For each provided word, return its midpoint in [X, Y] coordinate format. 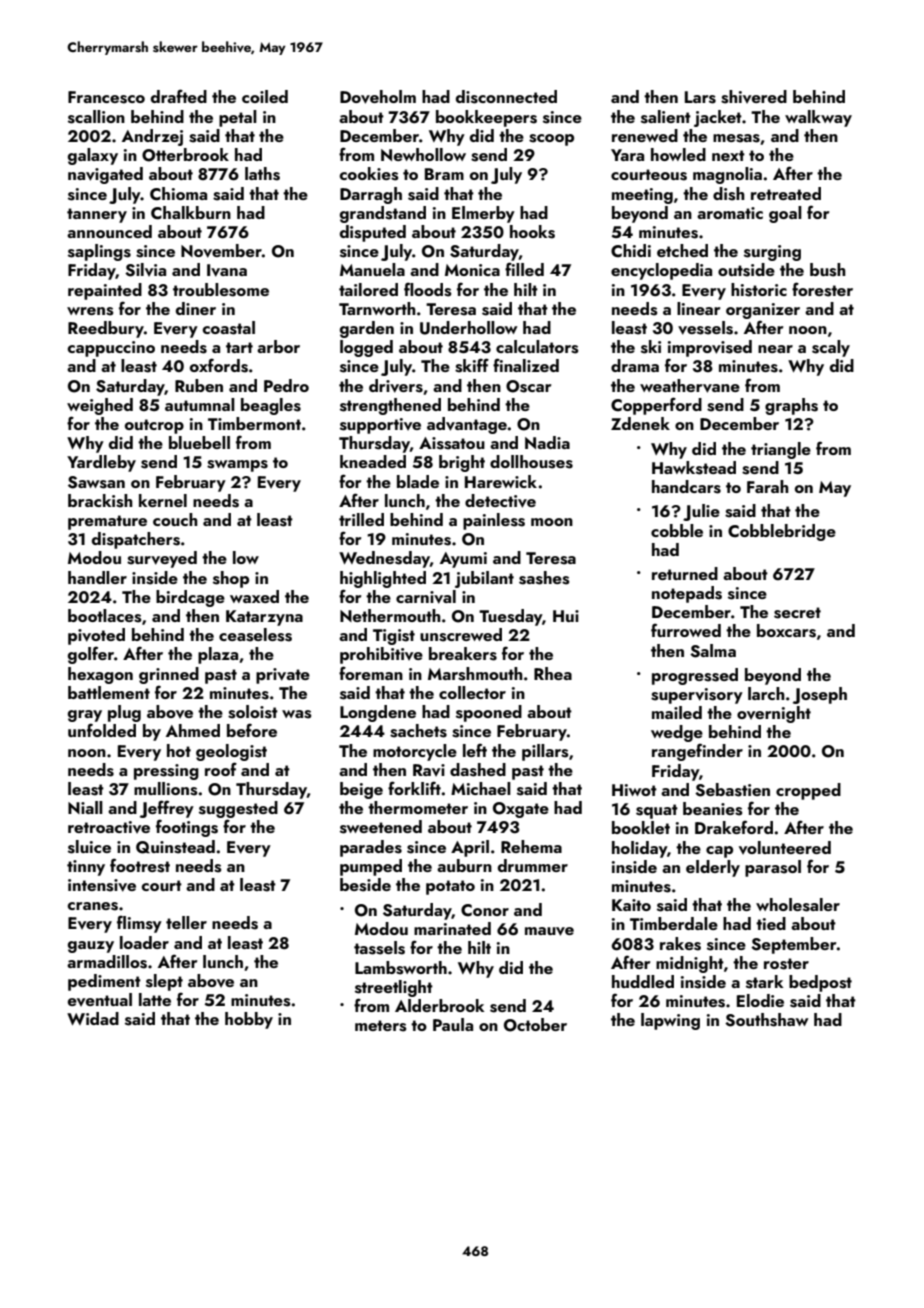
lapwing [670, 1021]
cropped [808, 791]
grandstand [383, 214]
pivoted [96, 636]
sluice [89, 847]
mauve [549, 931]
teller [186, 922]
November [221, 251]
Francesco [106, 97]
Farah [768, 486]
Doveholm [378, 97]
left [475, 750]
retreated [786, 193]
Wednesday [384, 559]
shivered [754, 97]
